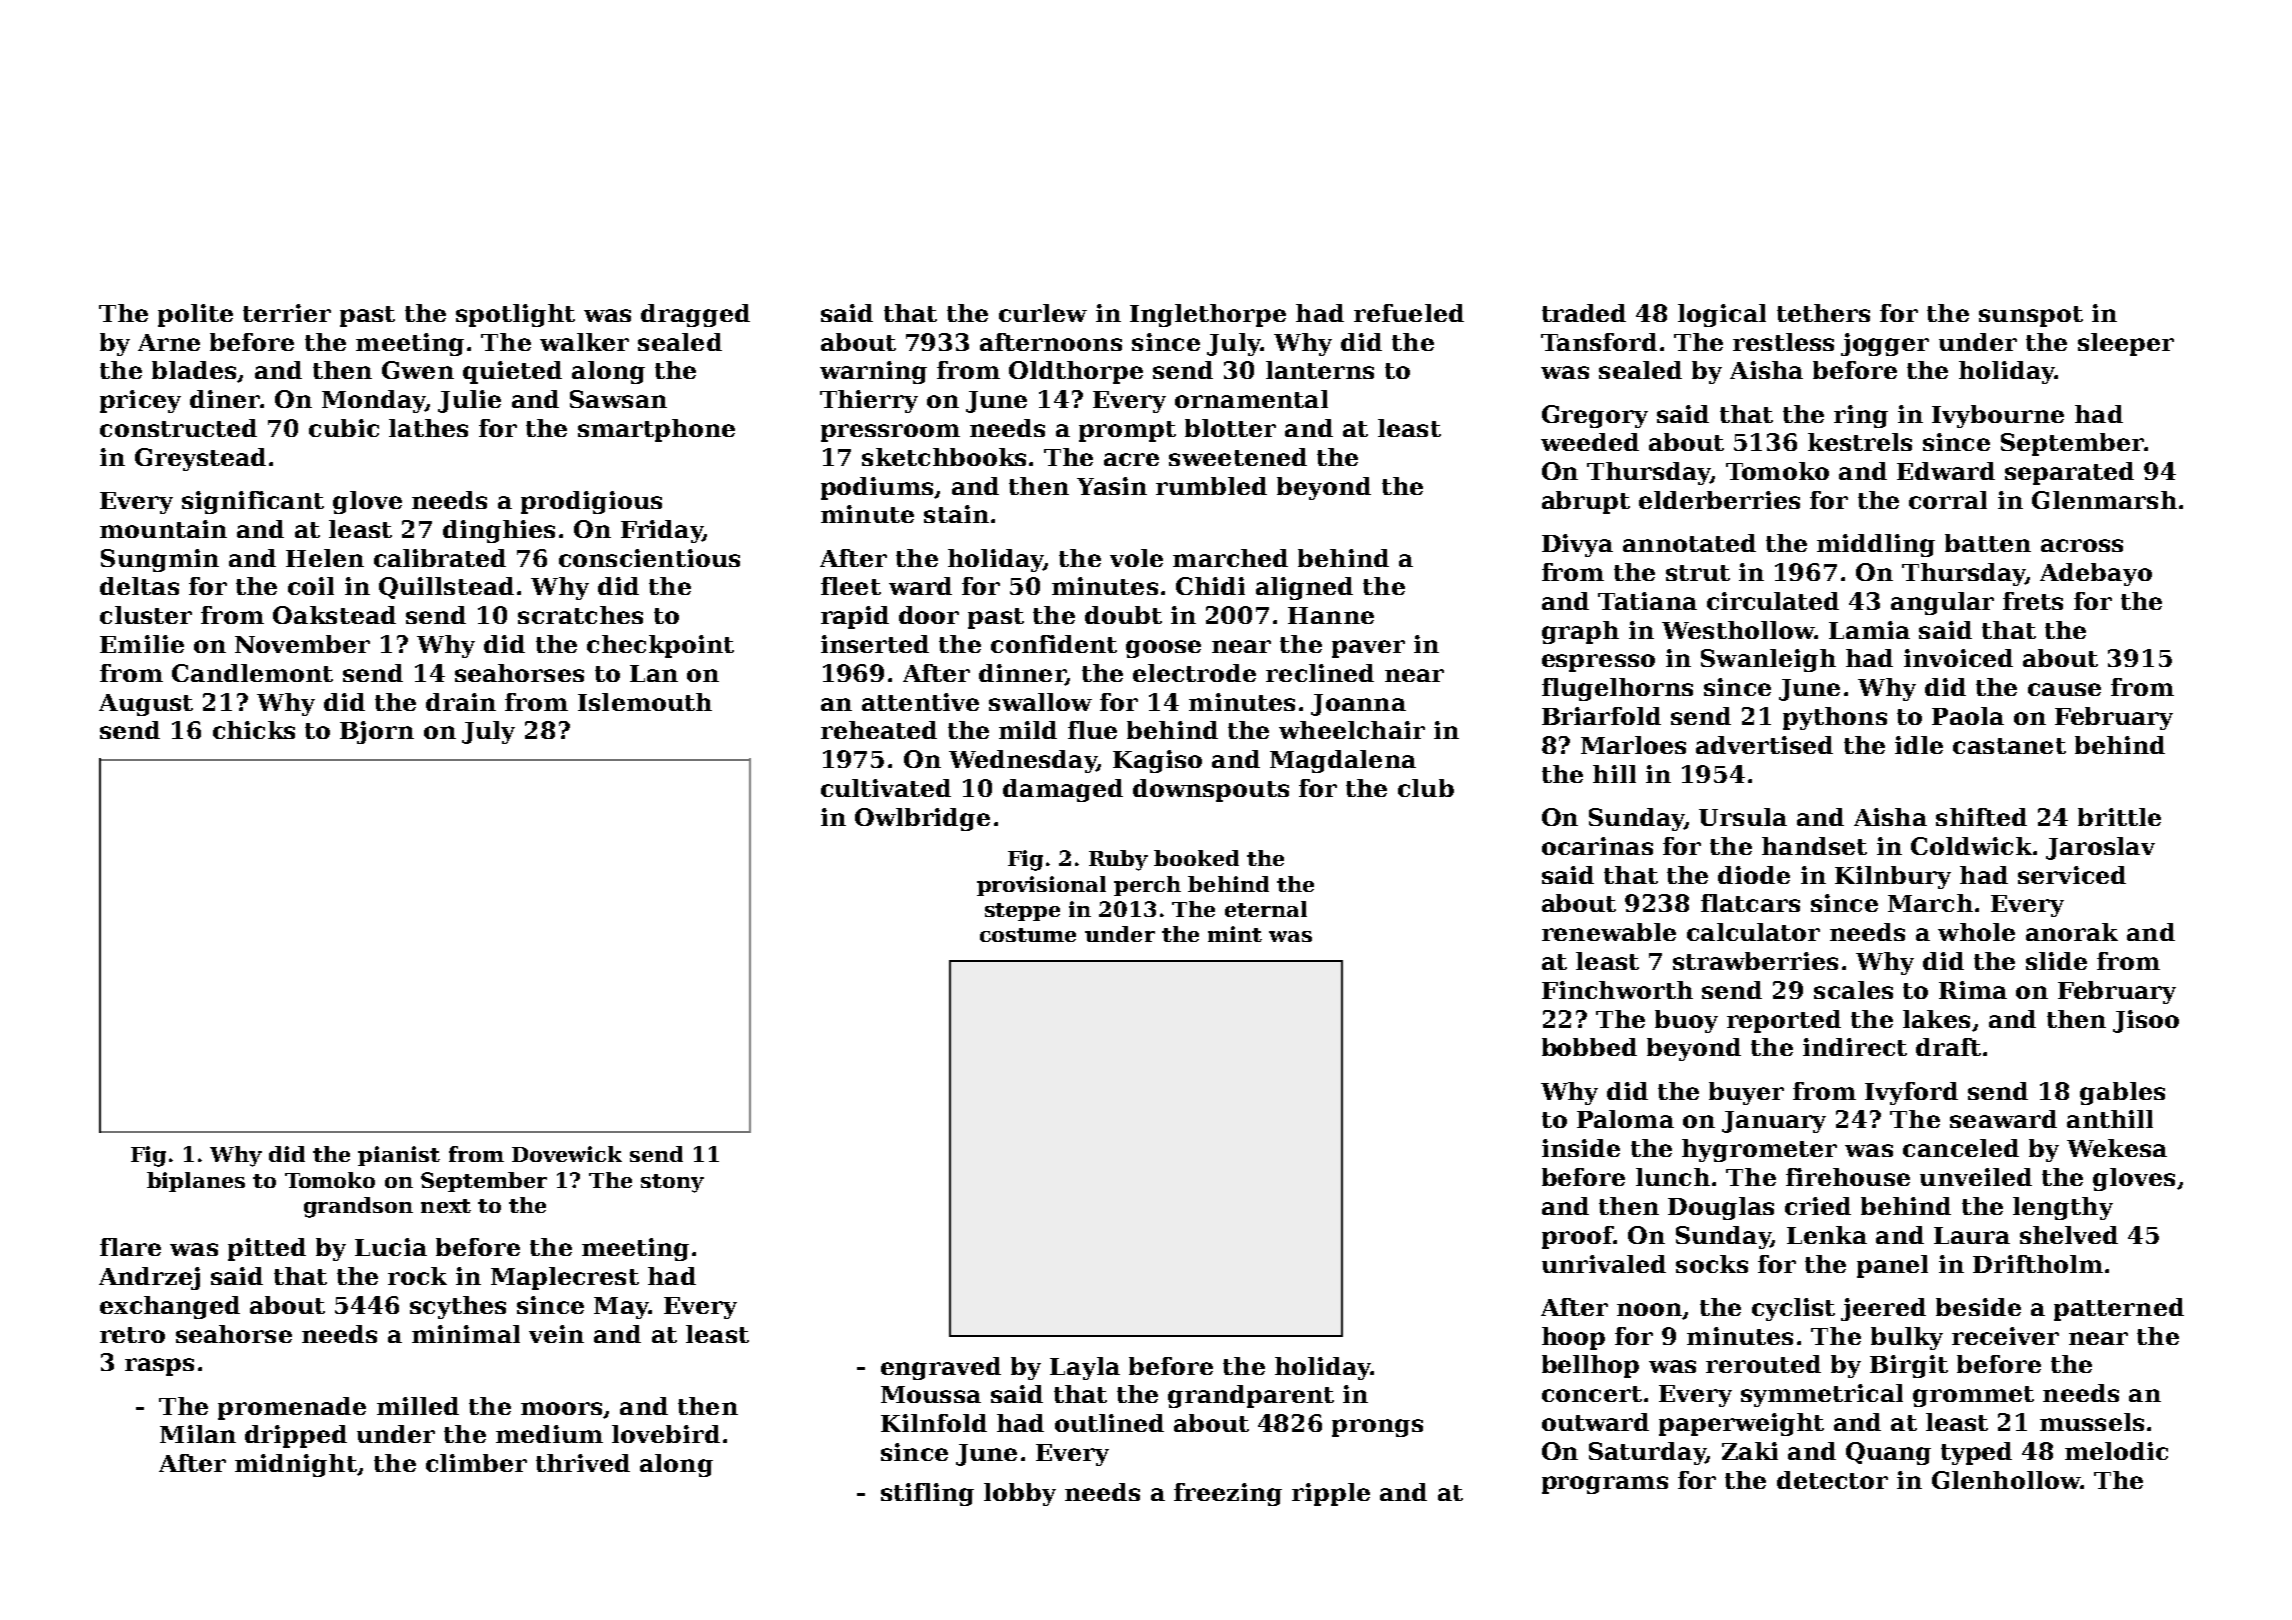  What do you see at coordinates (2146, 1021) in the document?
I see `Jisoo` at bounding box center [2146, 1021].
